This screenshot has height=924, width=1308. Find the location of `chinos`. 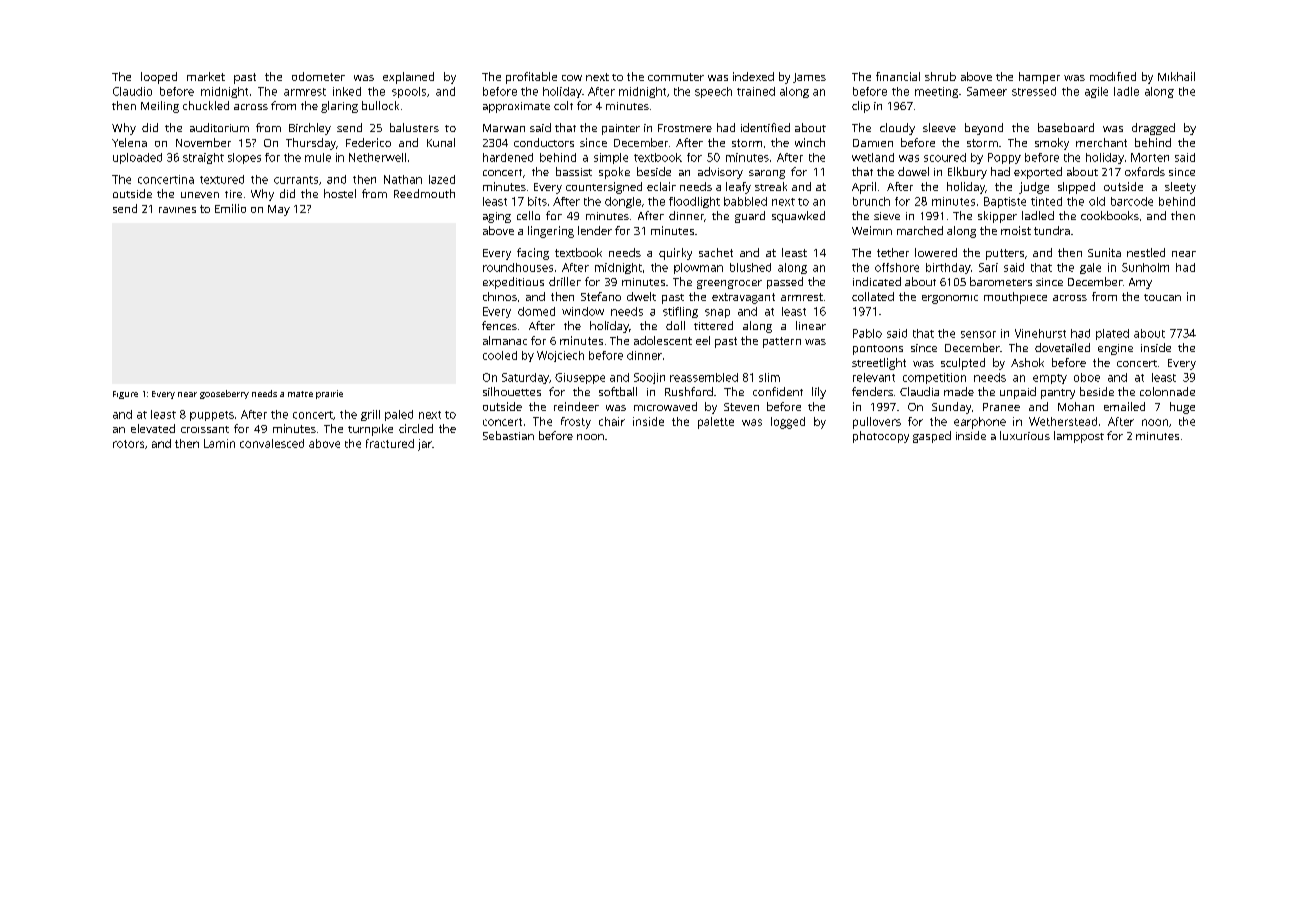

chinos is located at coordinates (500, 296).
